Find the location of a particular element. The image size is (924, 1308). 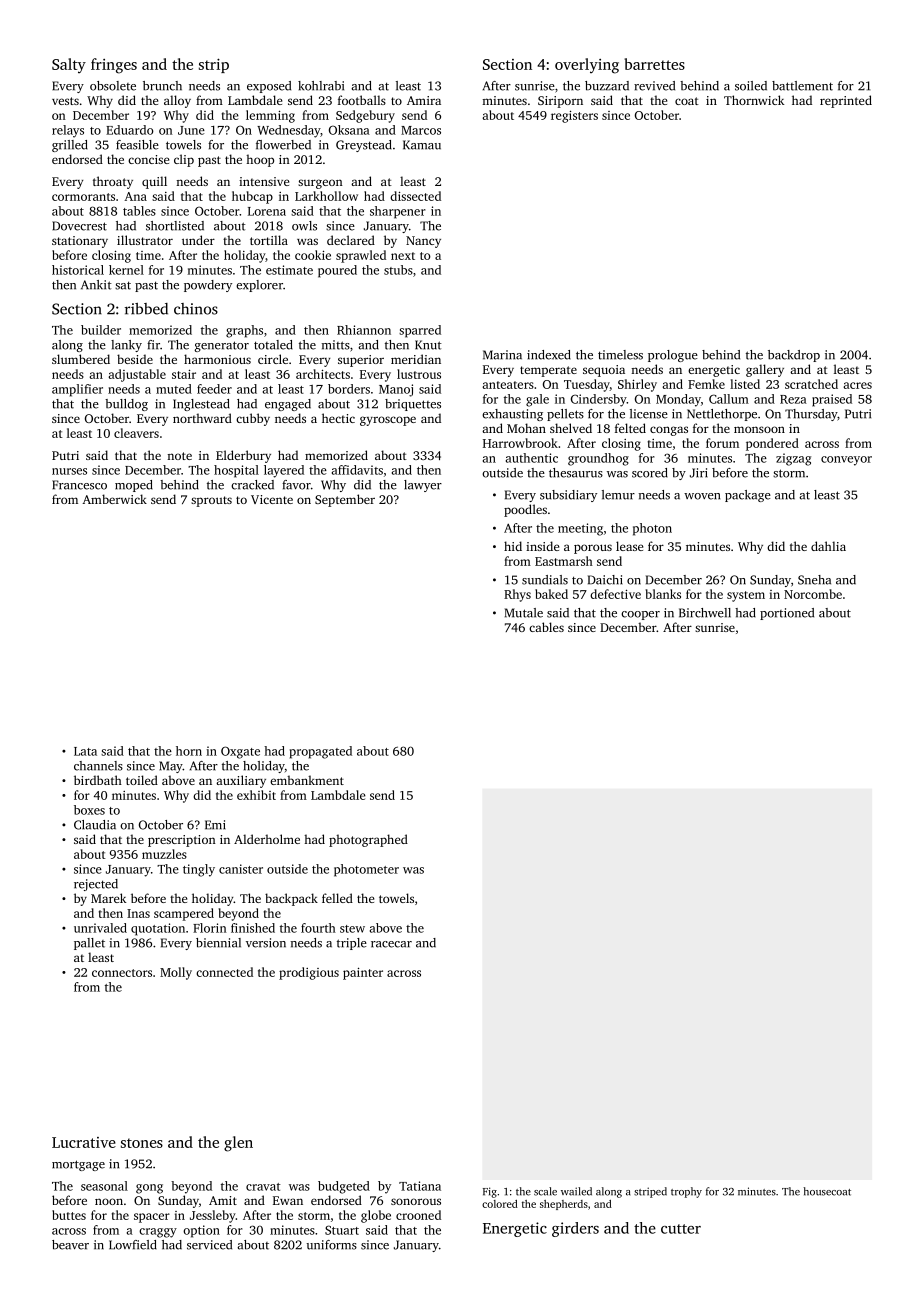

connected is located at coordinates (224, 972).
